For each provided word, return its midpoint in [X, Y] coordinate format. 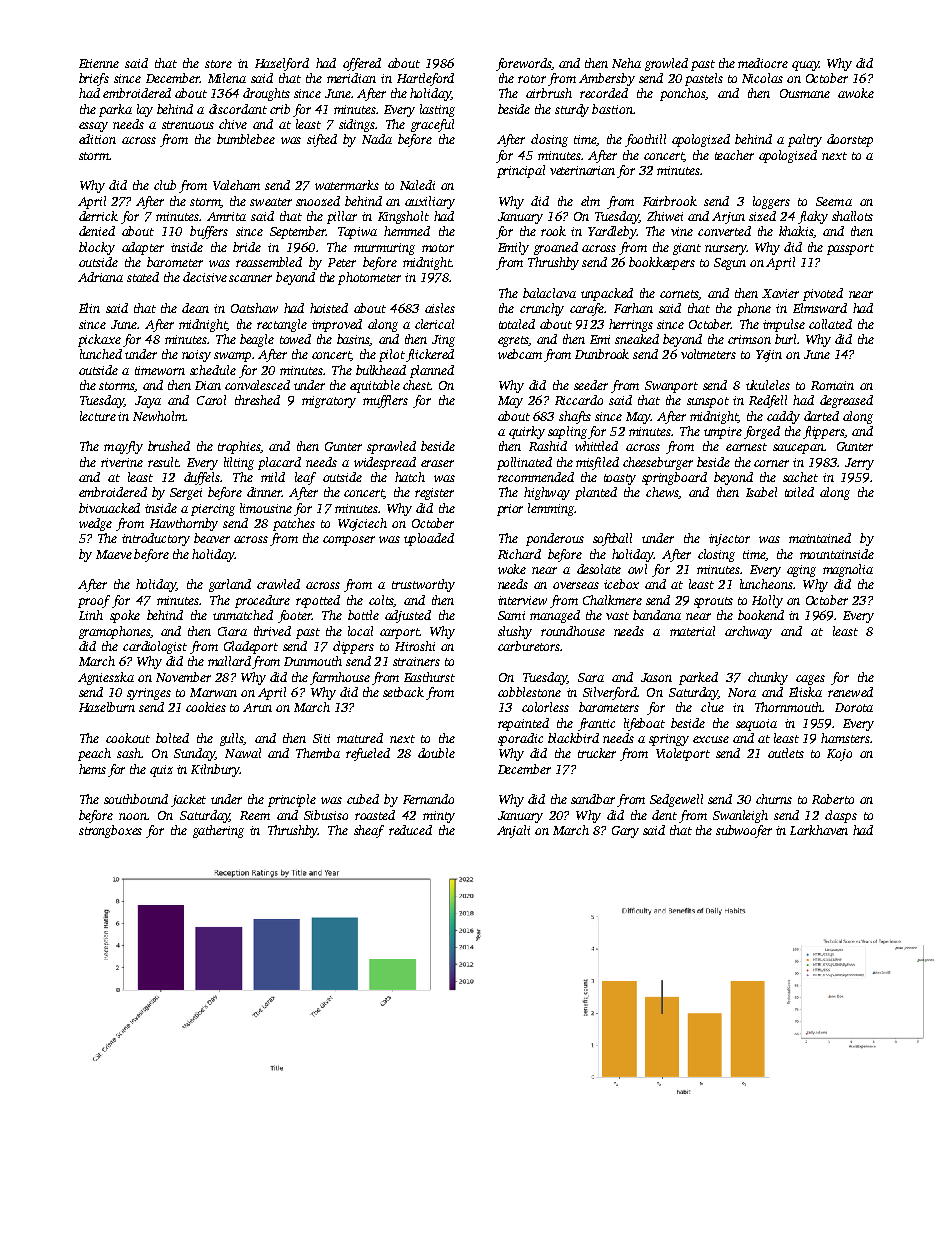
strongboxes [110, 831]
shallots [852, 216]
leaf [305, 478]
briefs [94, 79]
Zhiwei [665, 216]
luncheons [766, 584]
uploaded [429, 539]
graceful [432, 125]
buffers [209, 232]
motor [438, 248]
